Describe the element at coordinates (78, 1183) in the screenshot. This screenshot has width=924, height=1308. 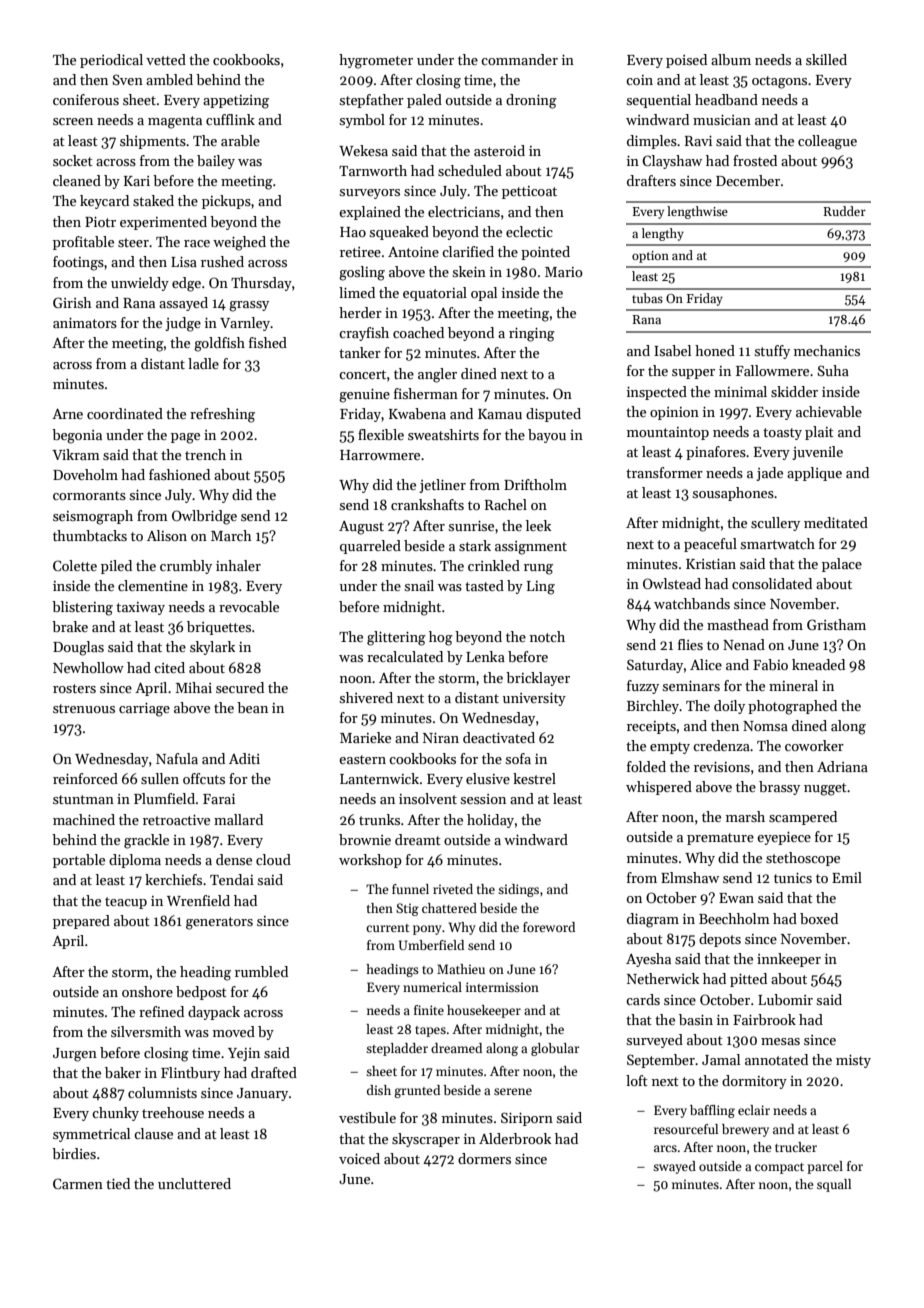
I see `Carmen` at that location.
